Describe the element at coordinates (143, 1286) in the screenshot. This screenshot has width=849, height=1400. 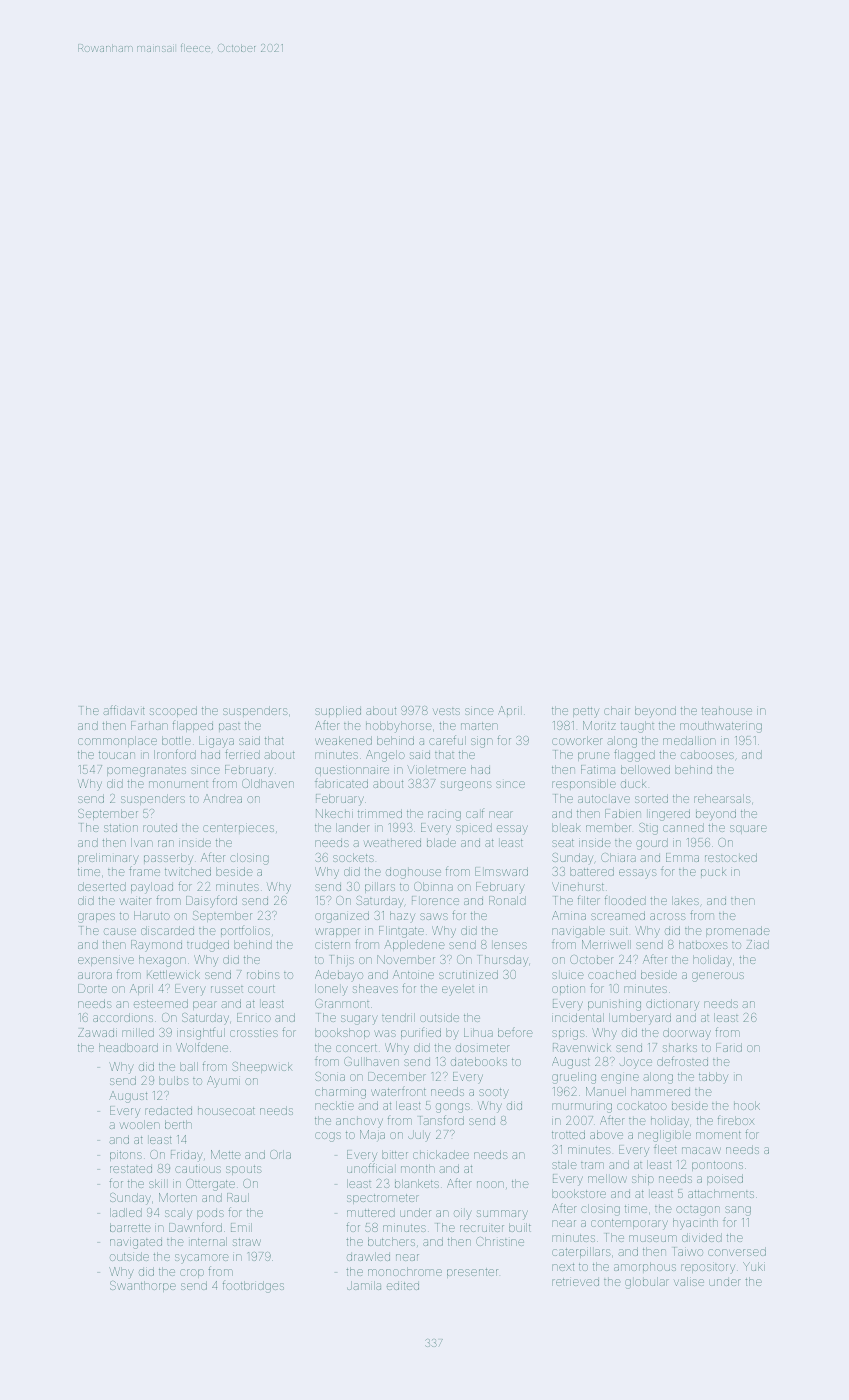
I see `Swanthorpe` at that location.
